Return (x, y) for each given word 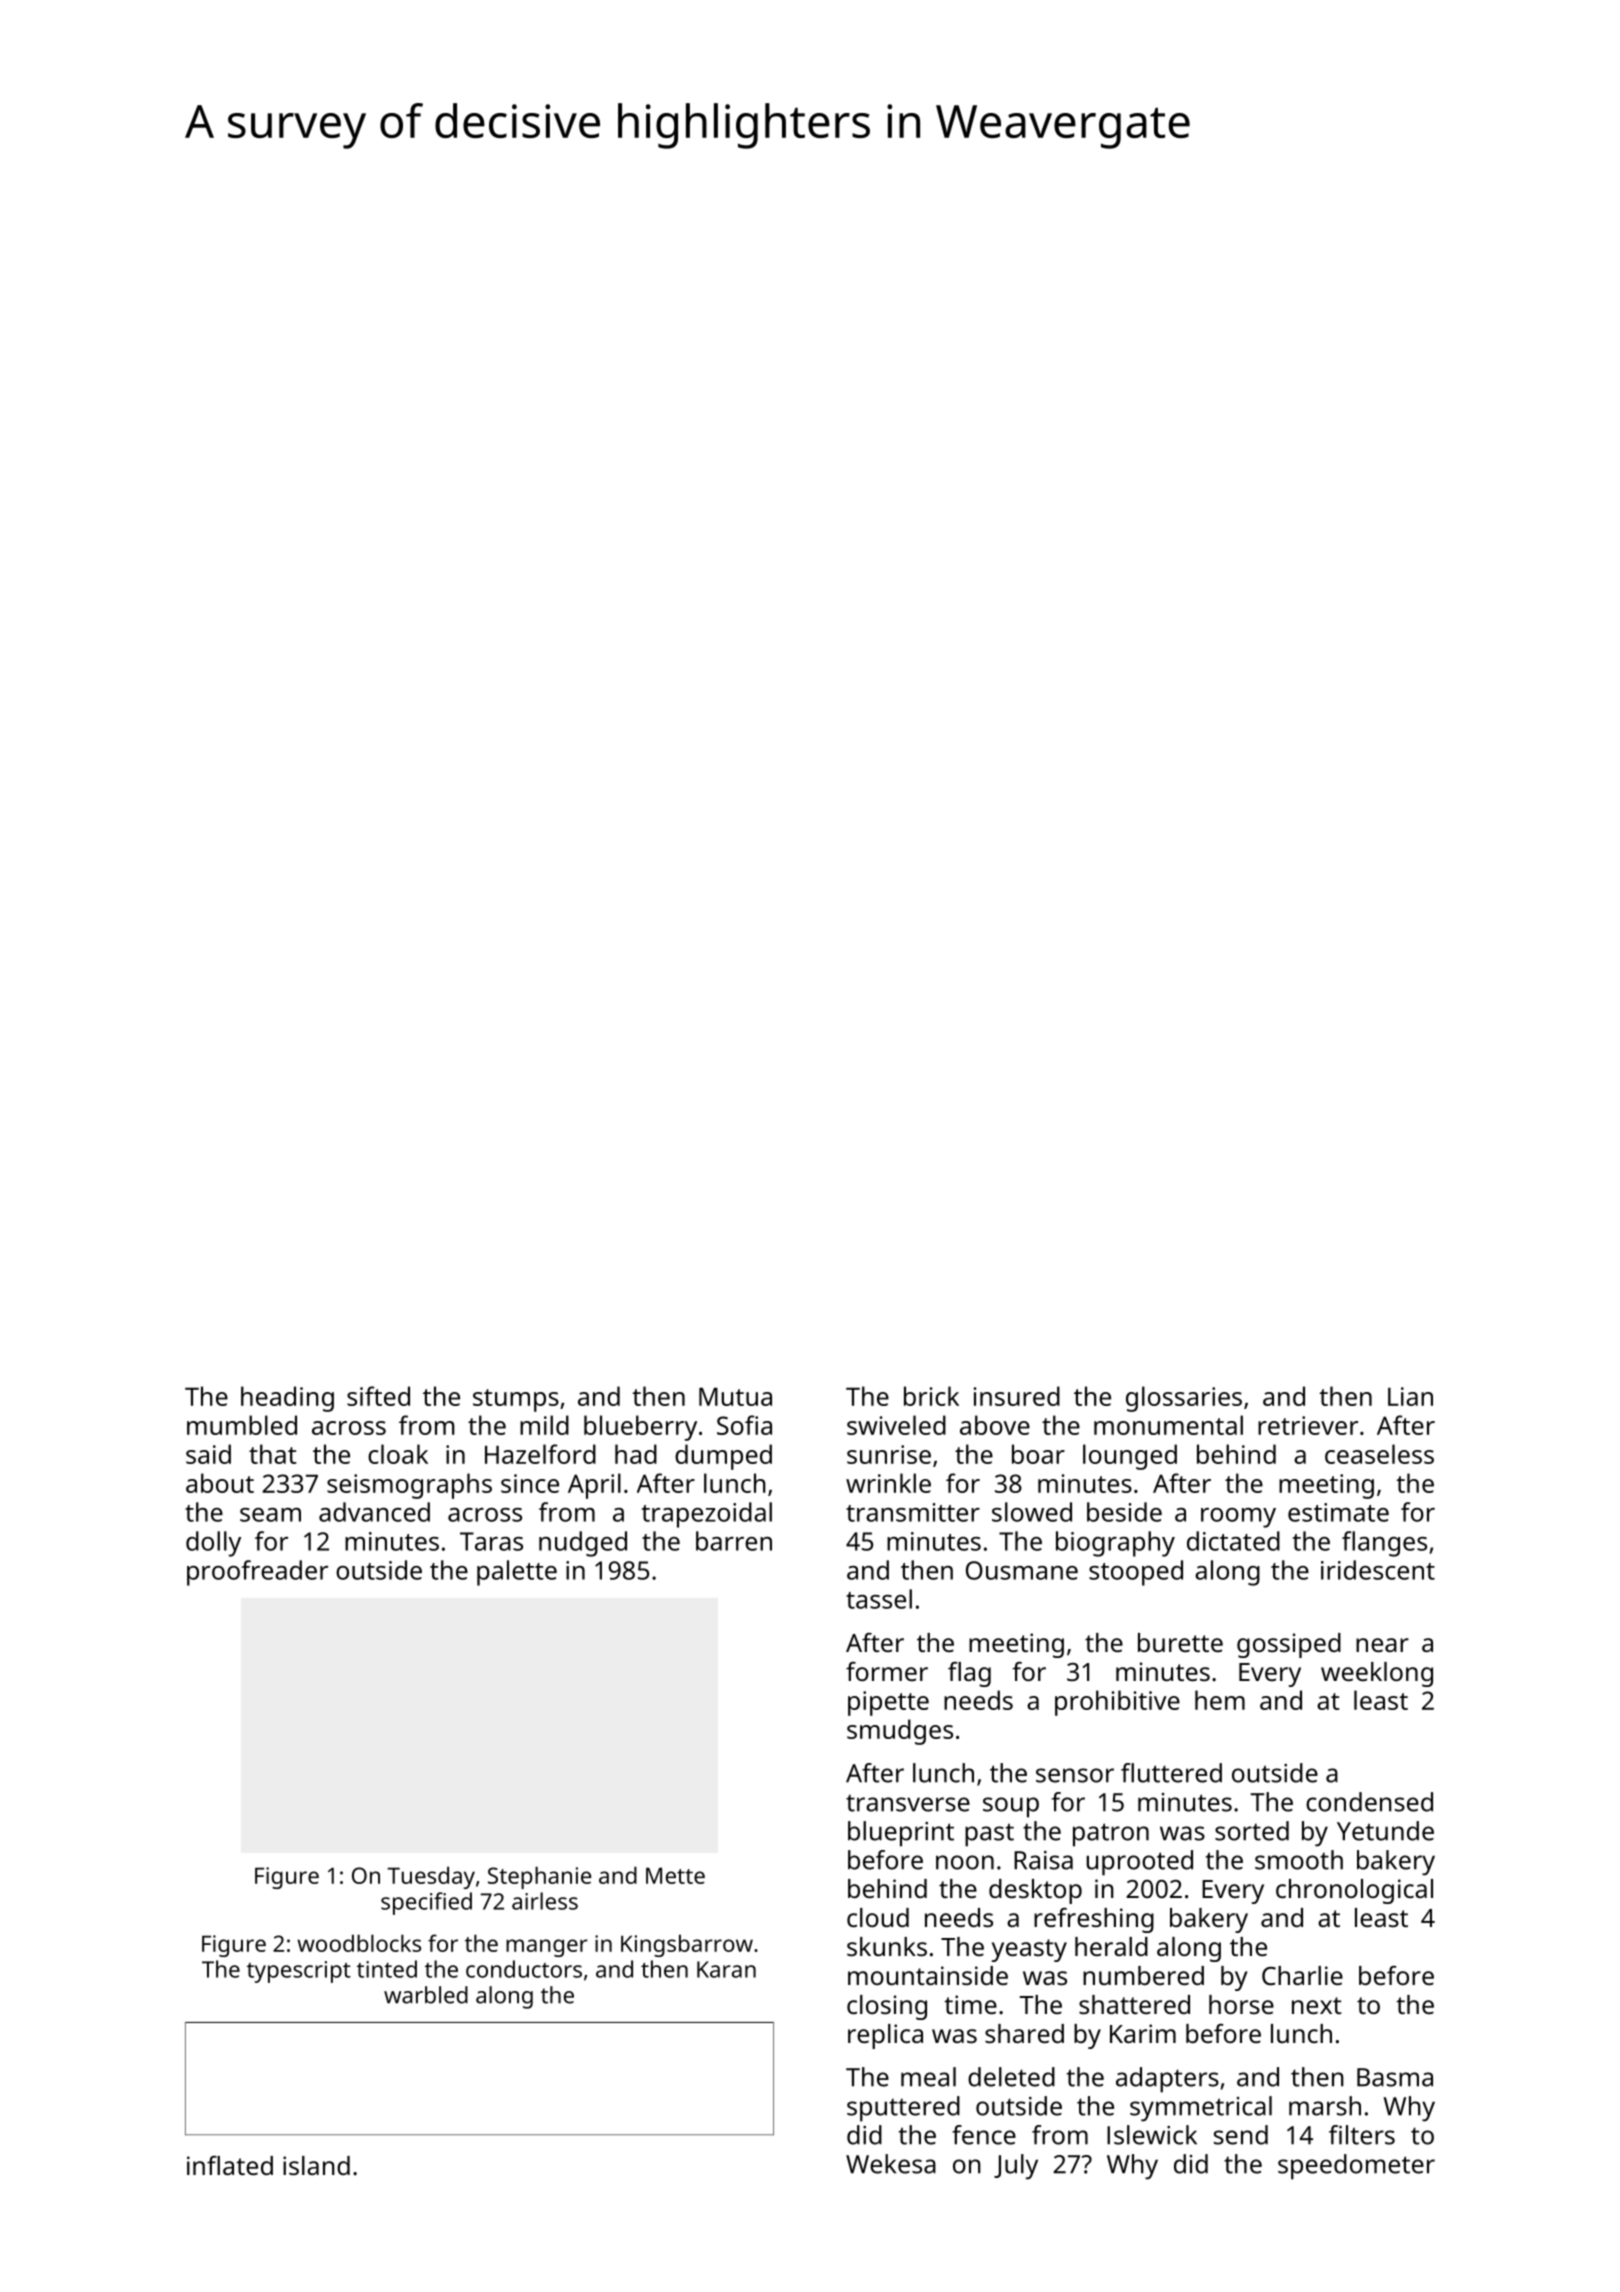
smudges (900, 1732)
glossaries (1184, 1399)
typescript (299, 1972)
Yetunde (1385, 1831)
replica (885, 2036)
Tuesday (431, 1877)
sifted (378, 1396)
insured (1017, 1396)
